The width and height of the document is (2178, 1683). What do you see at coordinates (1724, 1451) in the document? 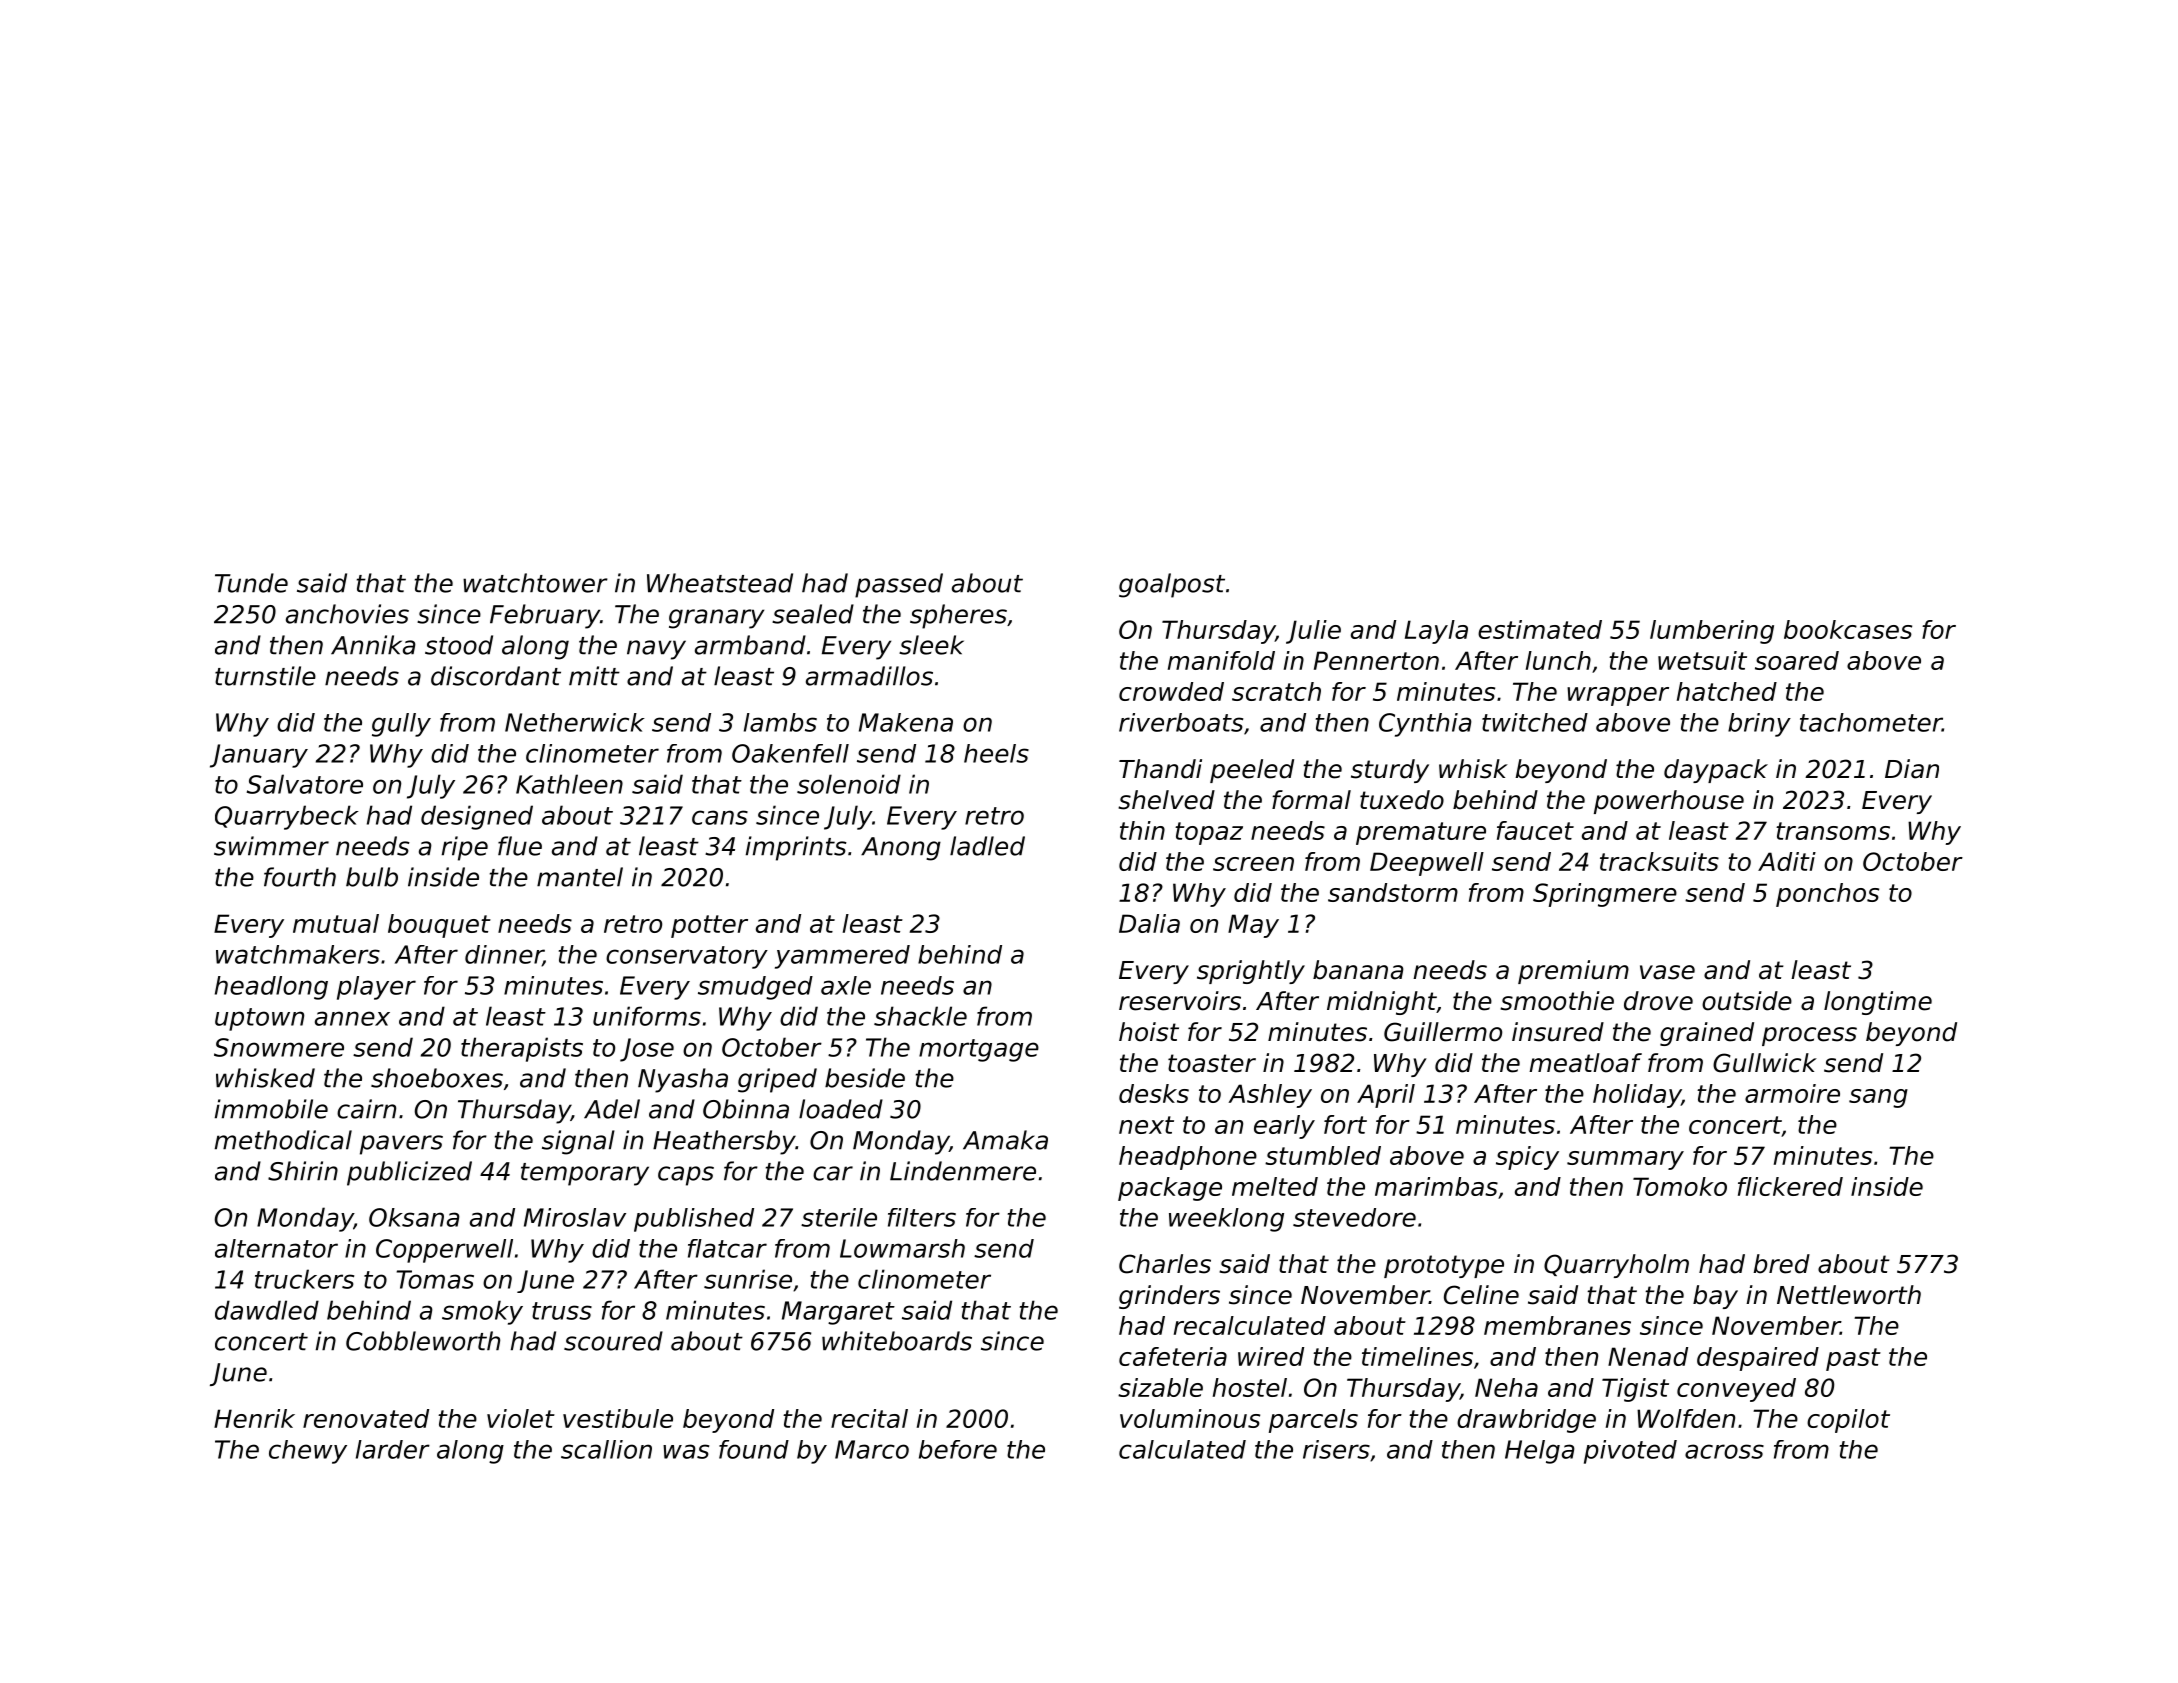
I see `across` at bounding box center [1724, 1451].
